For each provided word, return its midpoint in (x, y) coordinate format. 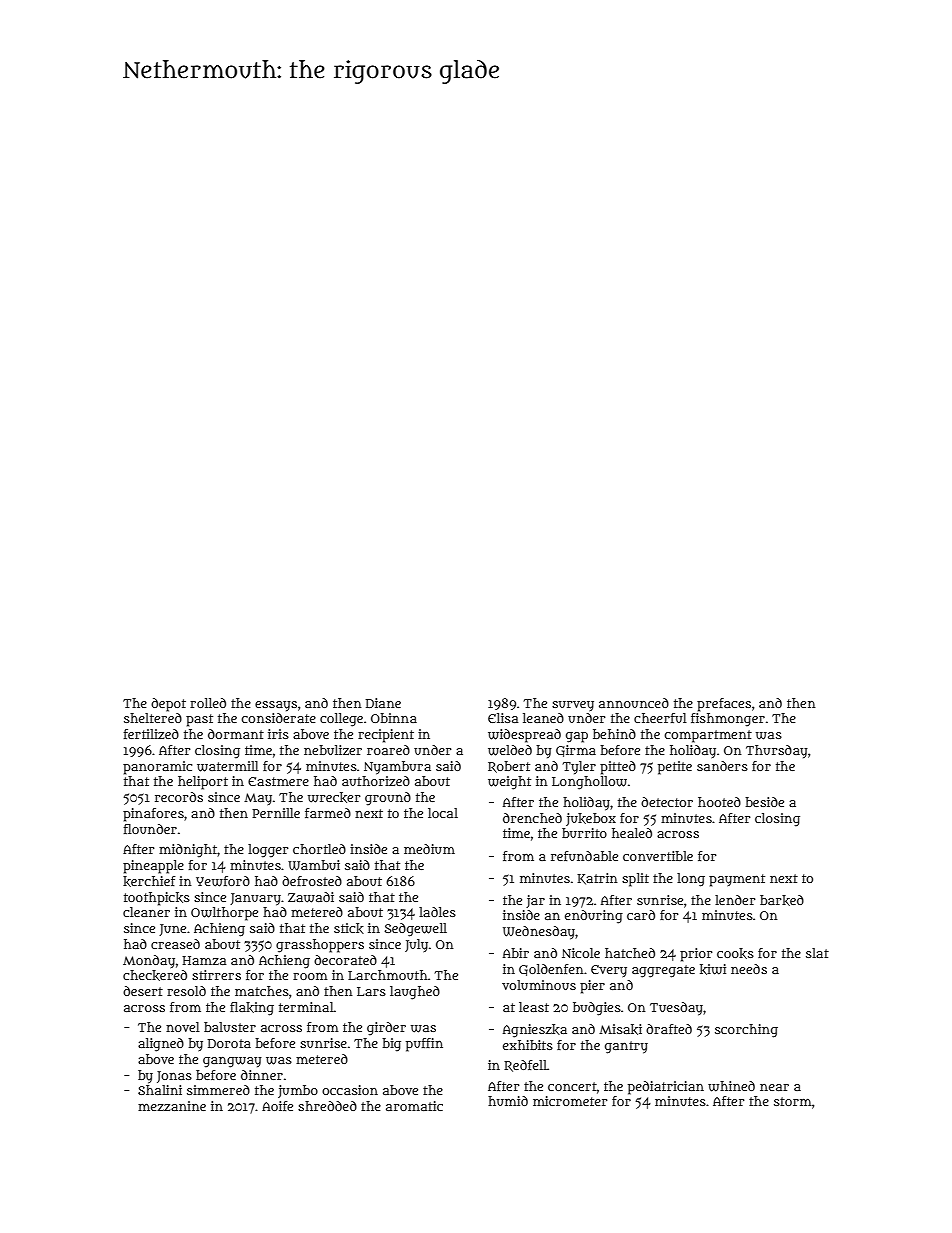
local (443, 813)
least (534, 1007)
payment (737, 880)
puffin (424, 1045)
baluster (230, 1027)
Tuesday (676, 1009)
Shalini (160, 1090)
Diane (383, 703)
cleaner (146, 912)
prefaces (724, 705)
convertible (658, 856)
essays (276, 706)
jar (535, 901)
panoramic (157, 768)
